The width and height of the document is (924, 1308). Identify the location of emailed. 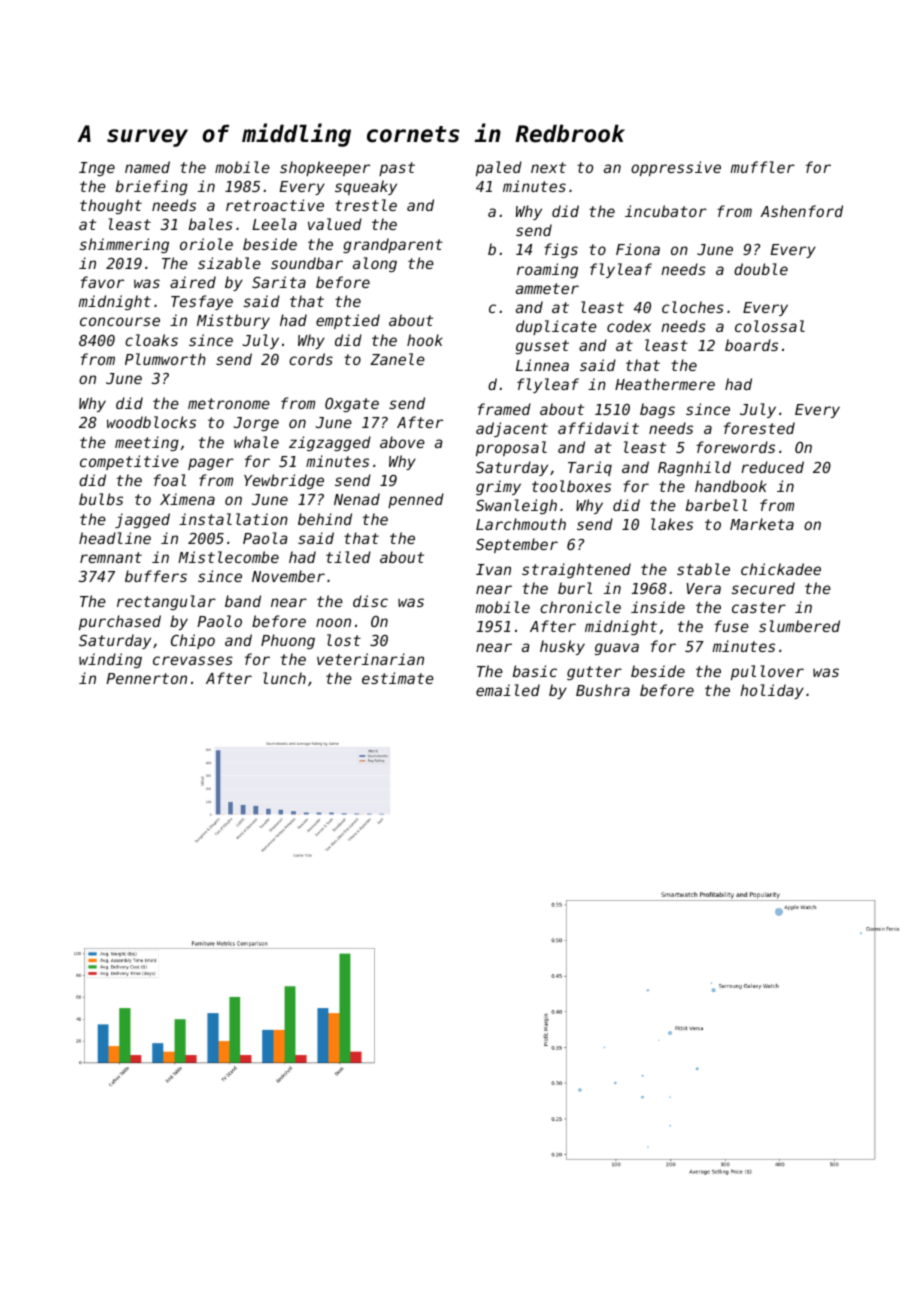
(508, 690).
